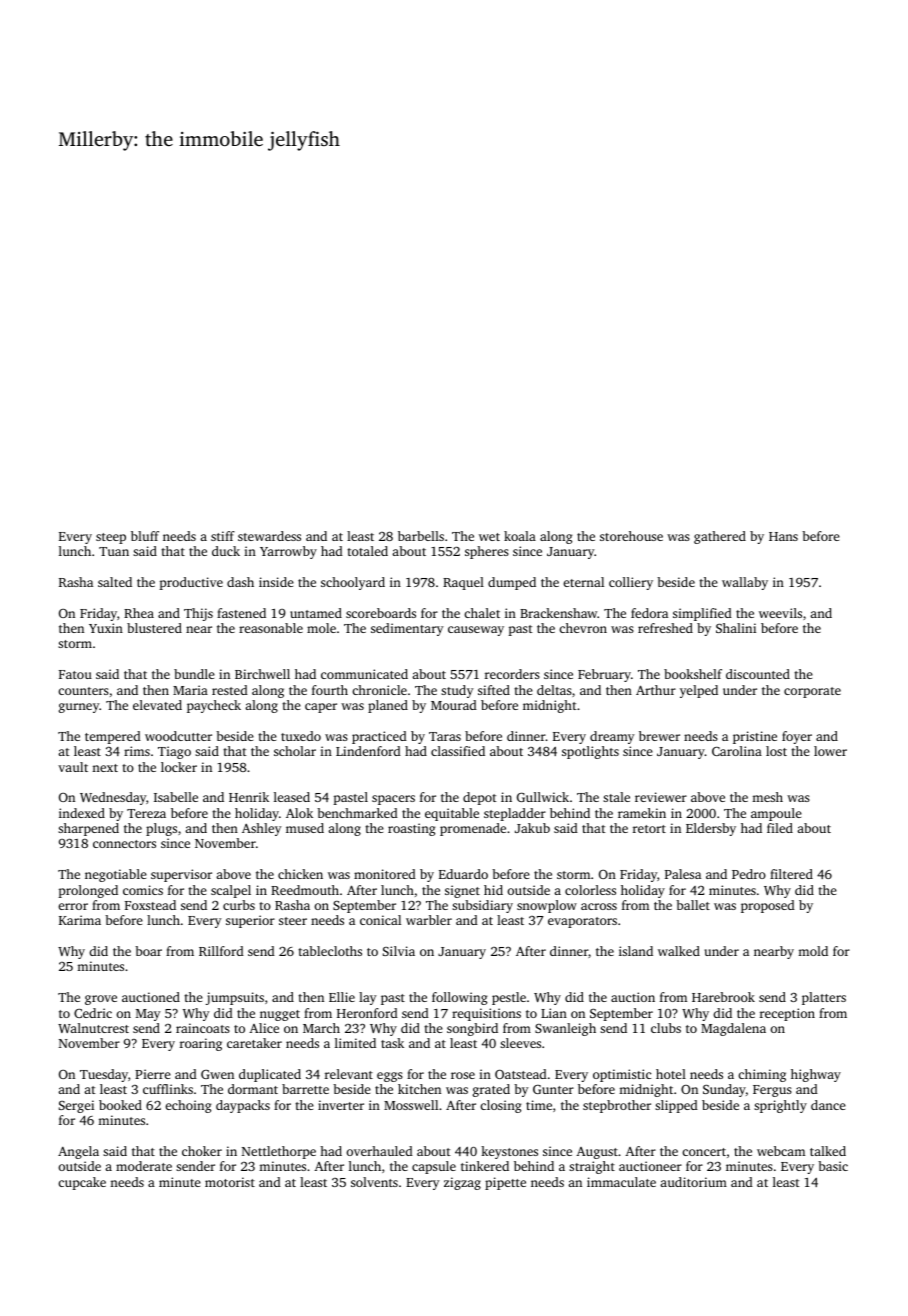 The height and width of the screenshot is (1316, 908). What do you see at coordinates (240, 582) in the screenshot?
I see `dash` at bounding box center [240, 582].
